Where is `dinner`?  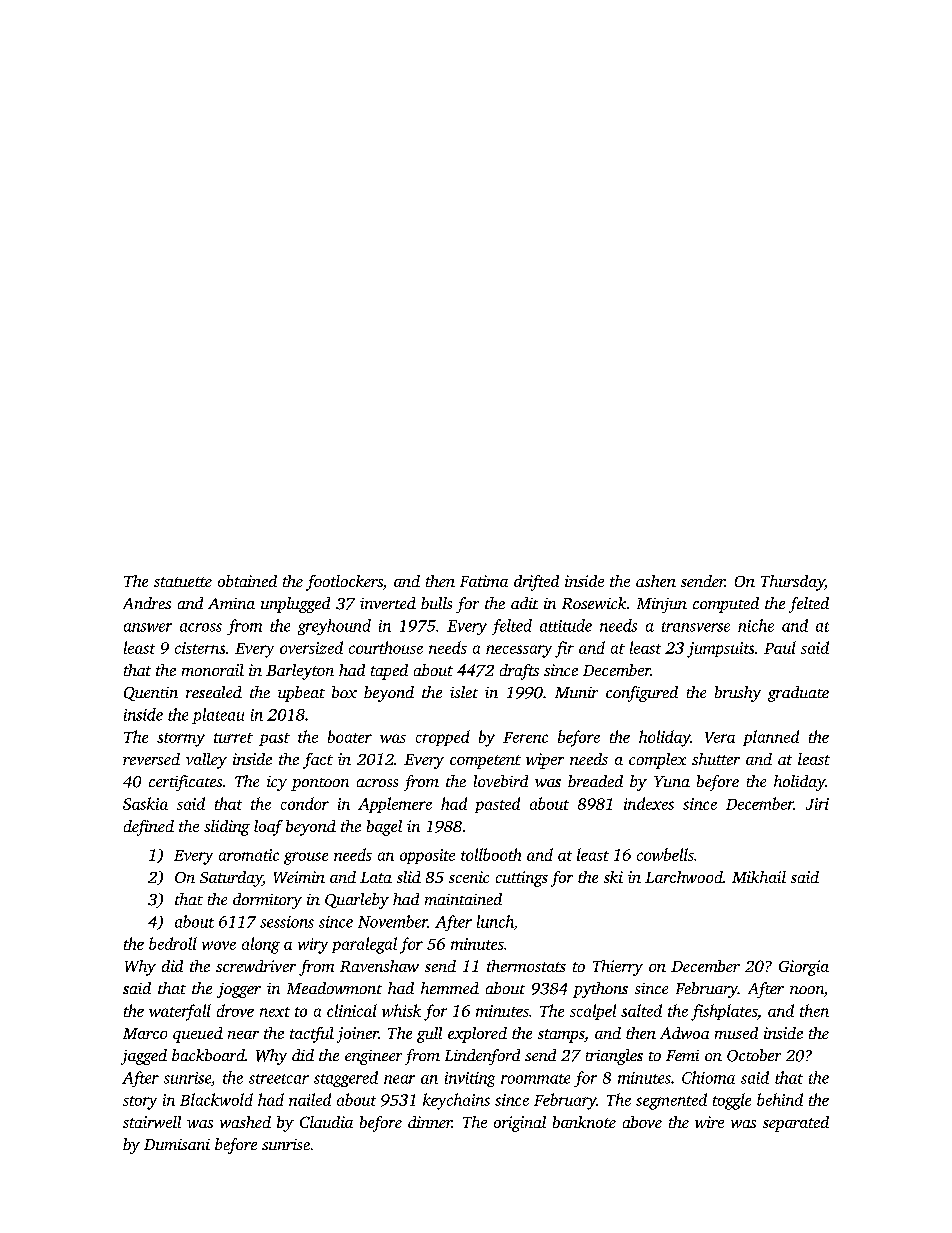 dinner is located at coordinates (430, 1122).
